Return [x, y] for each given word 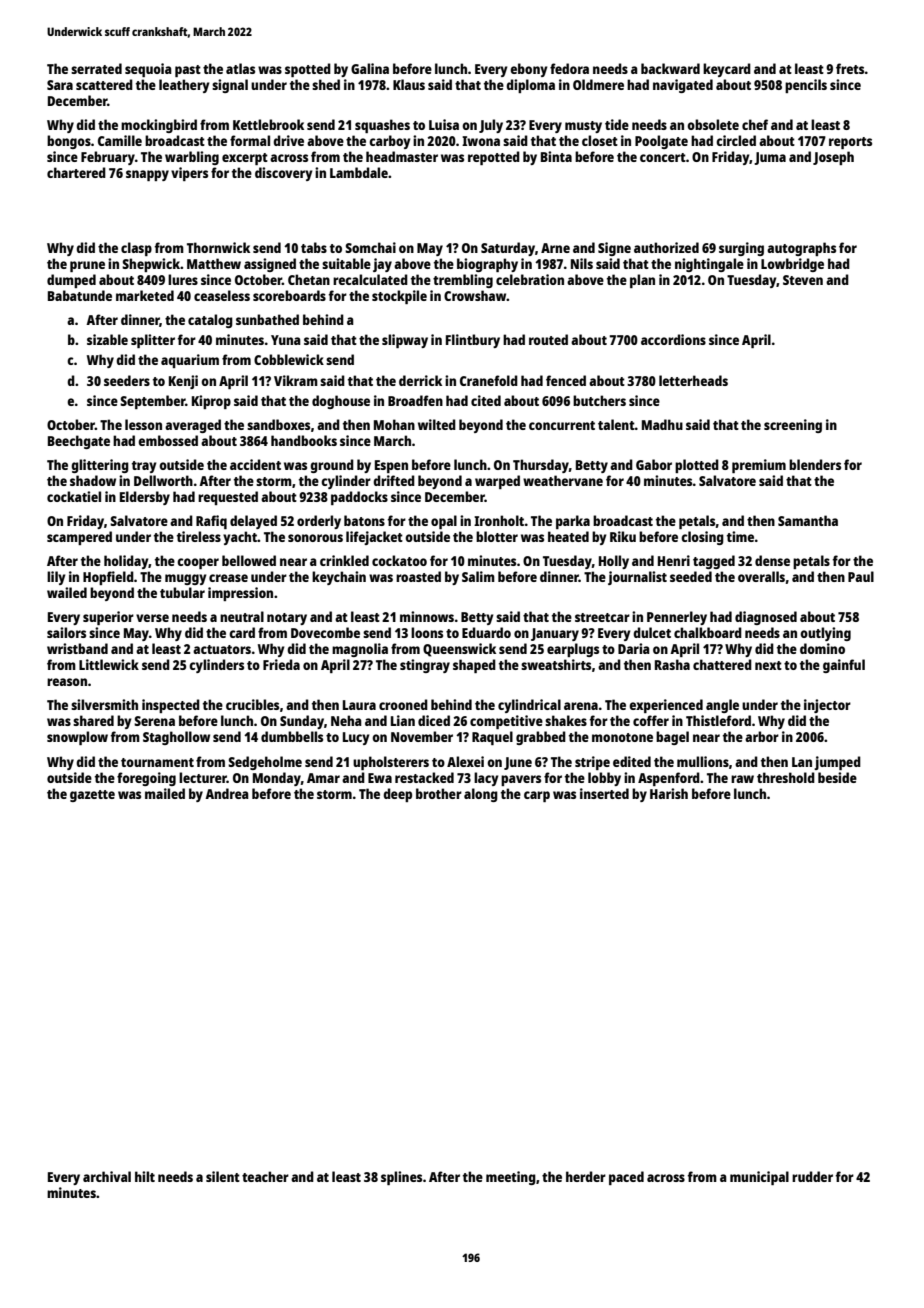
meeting [511, 1178]
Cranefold [489, 380]
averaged [193, 426]
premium [759, 466]
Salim [478, 576]
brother [439, 793]
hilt [145, 1176]
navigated [683, 86]
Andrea [227, 793]
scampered [79, 538]
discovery [284, 174]
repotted [494, 158]
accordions [673, 339]
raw [742, 779]
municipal [759, 1178]
